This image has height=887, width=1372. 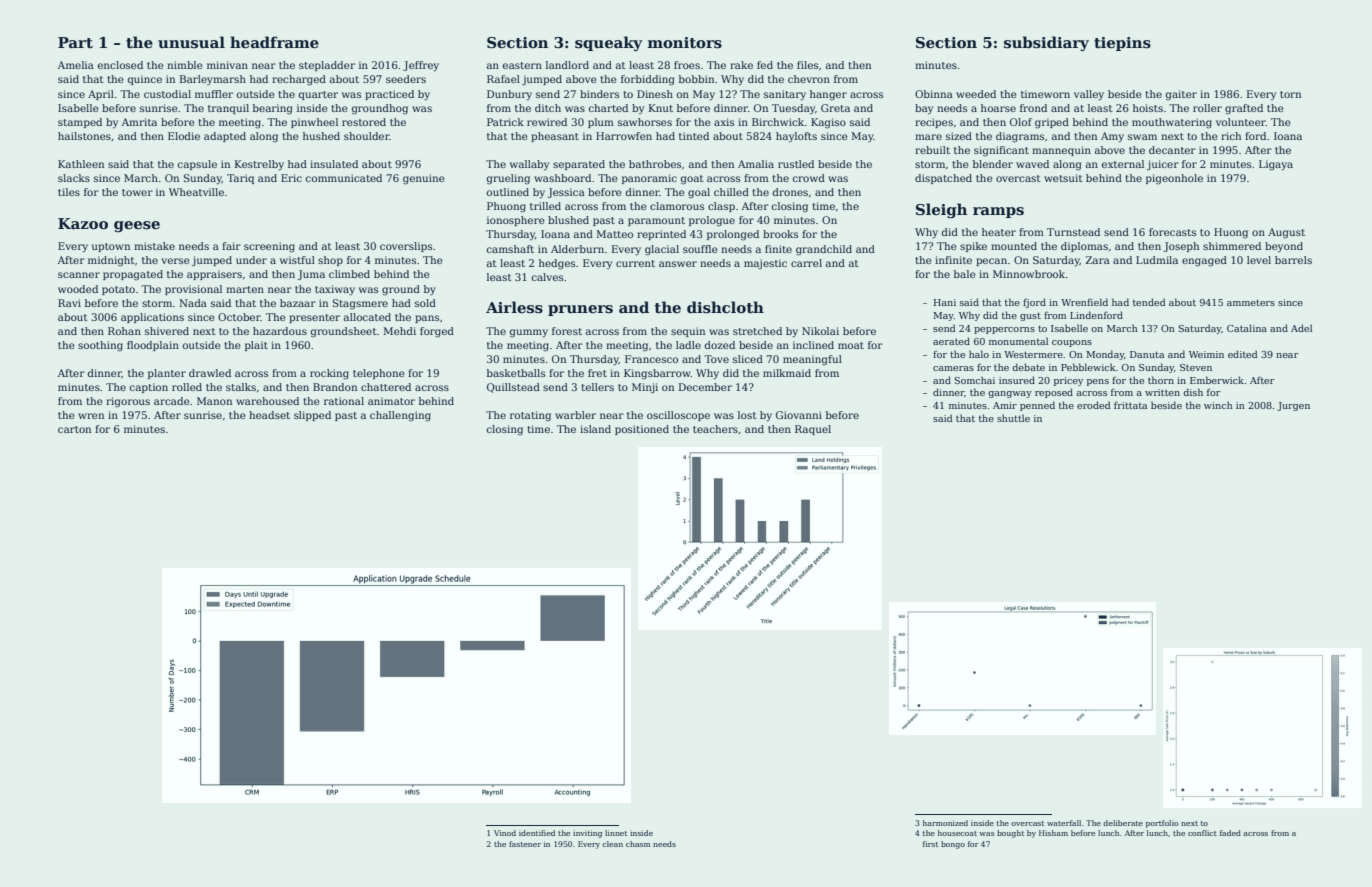 I want to click on waterfall, so click(x=1064, y=823).
